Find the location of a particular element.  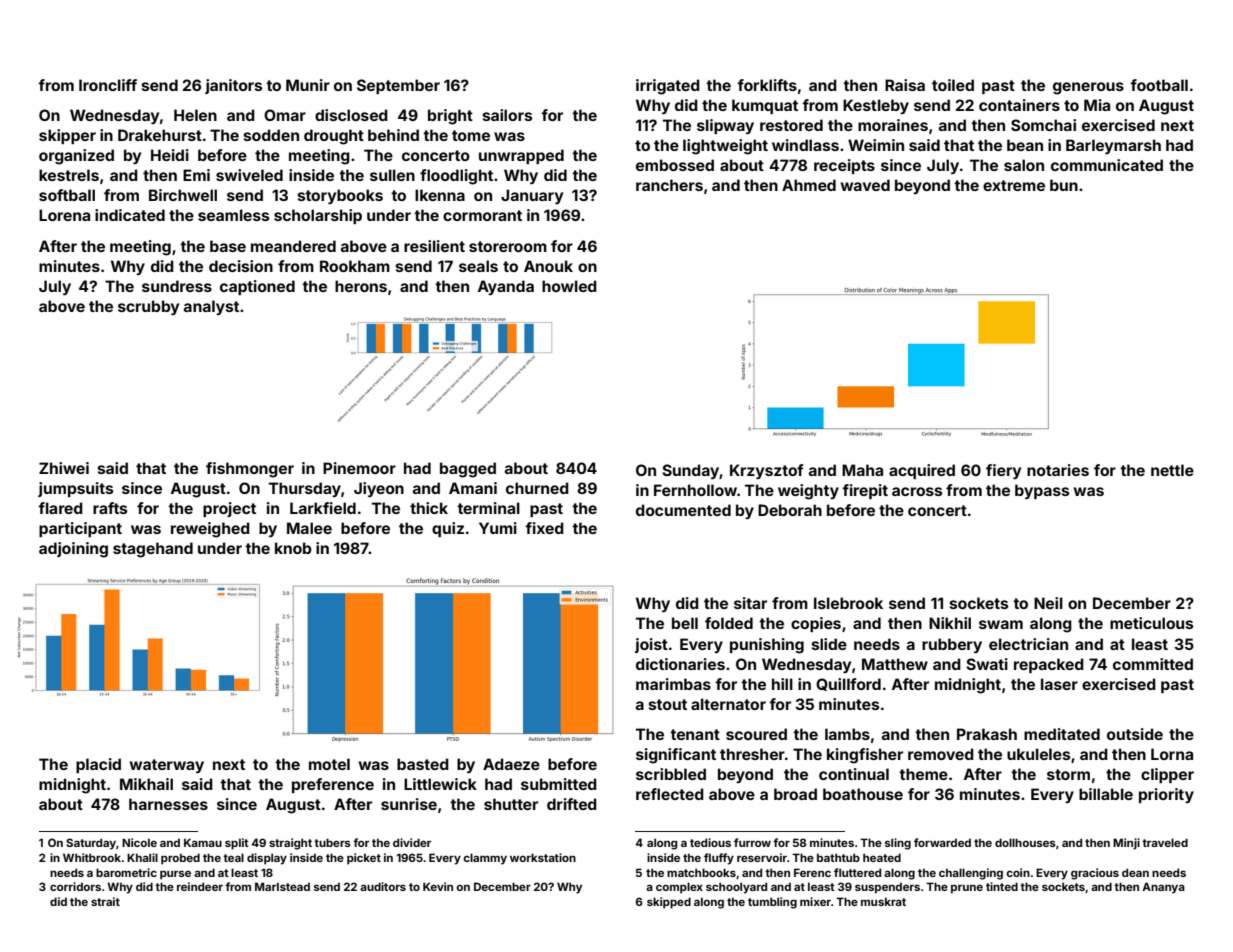

Marlstead is located at coordinates (282, 886).
